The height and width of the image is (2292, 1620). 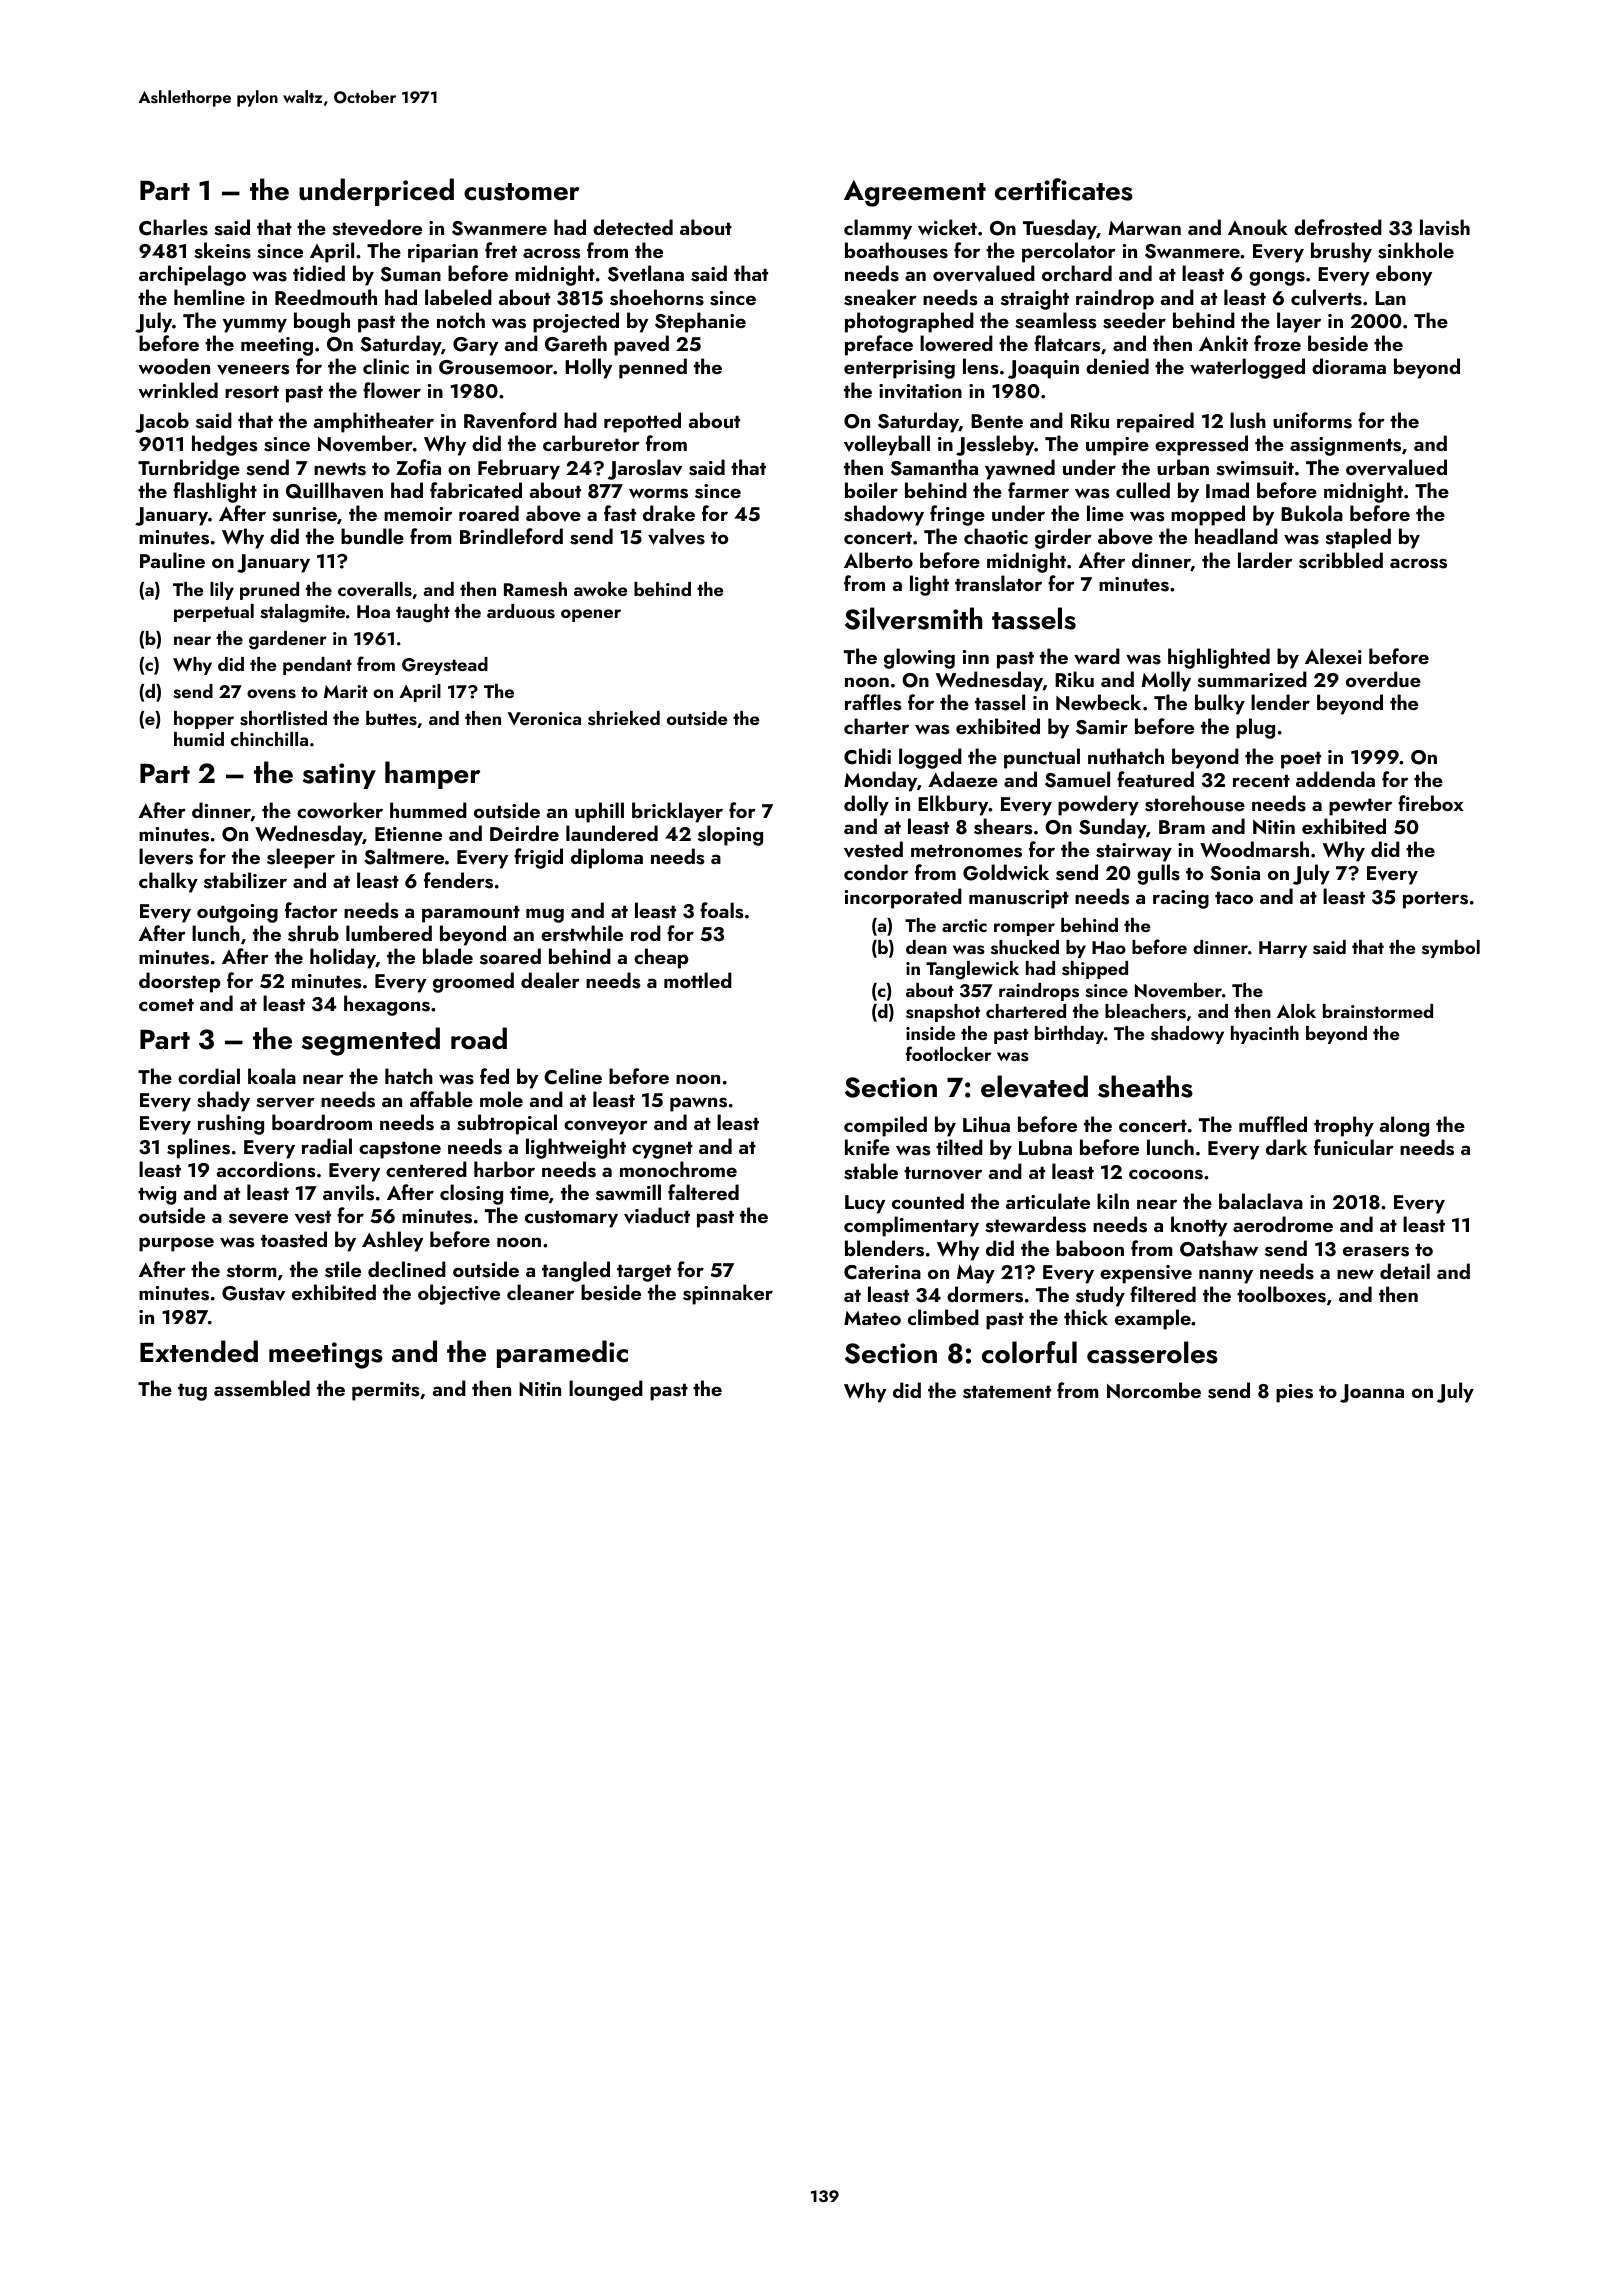 I want to click on stevedore, so click(x=377, y=227).
